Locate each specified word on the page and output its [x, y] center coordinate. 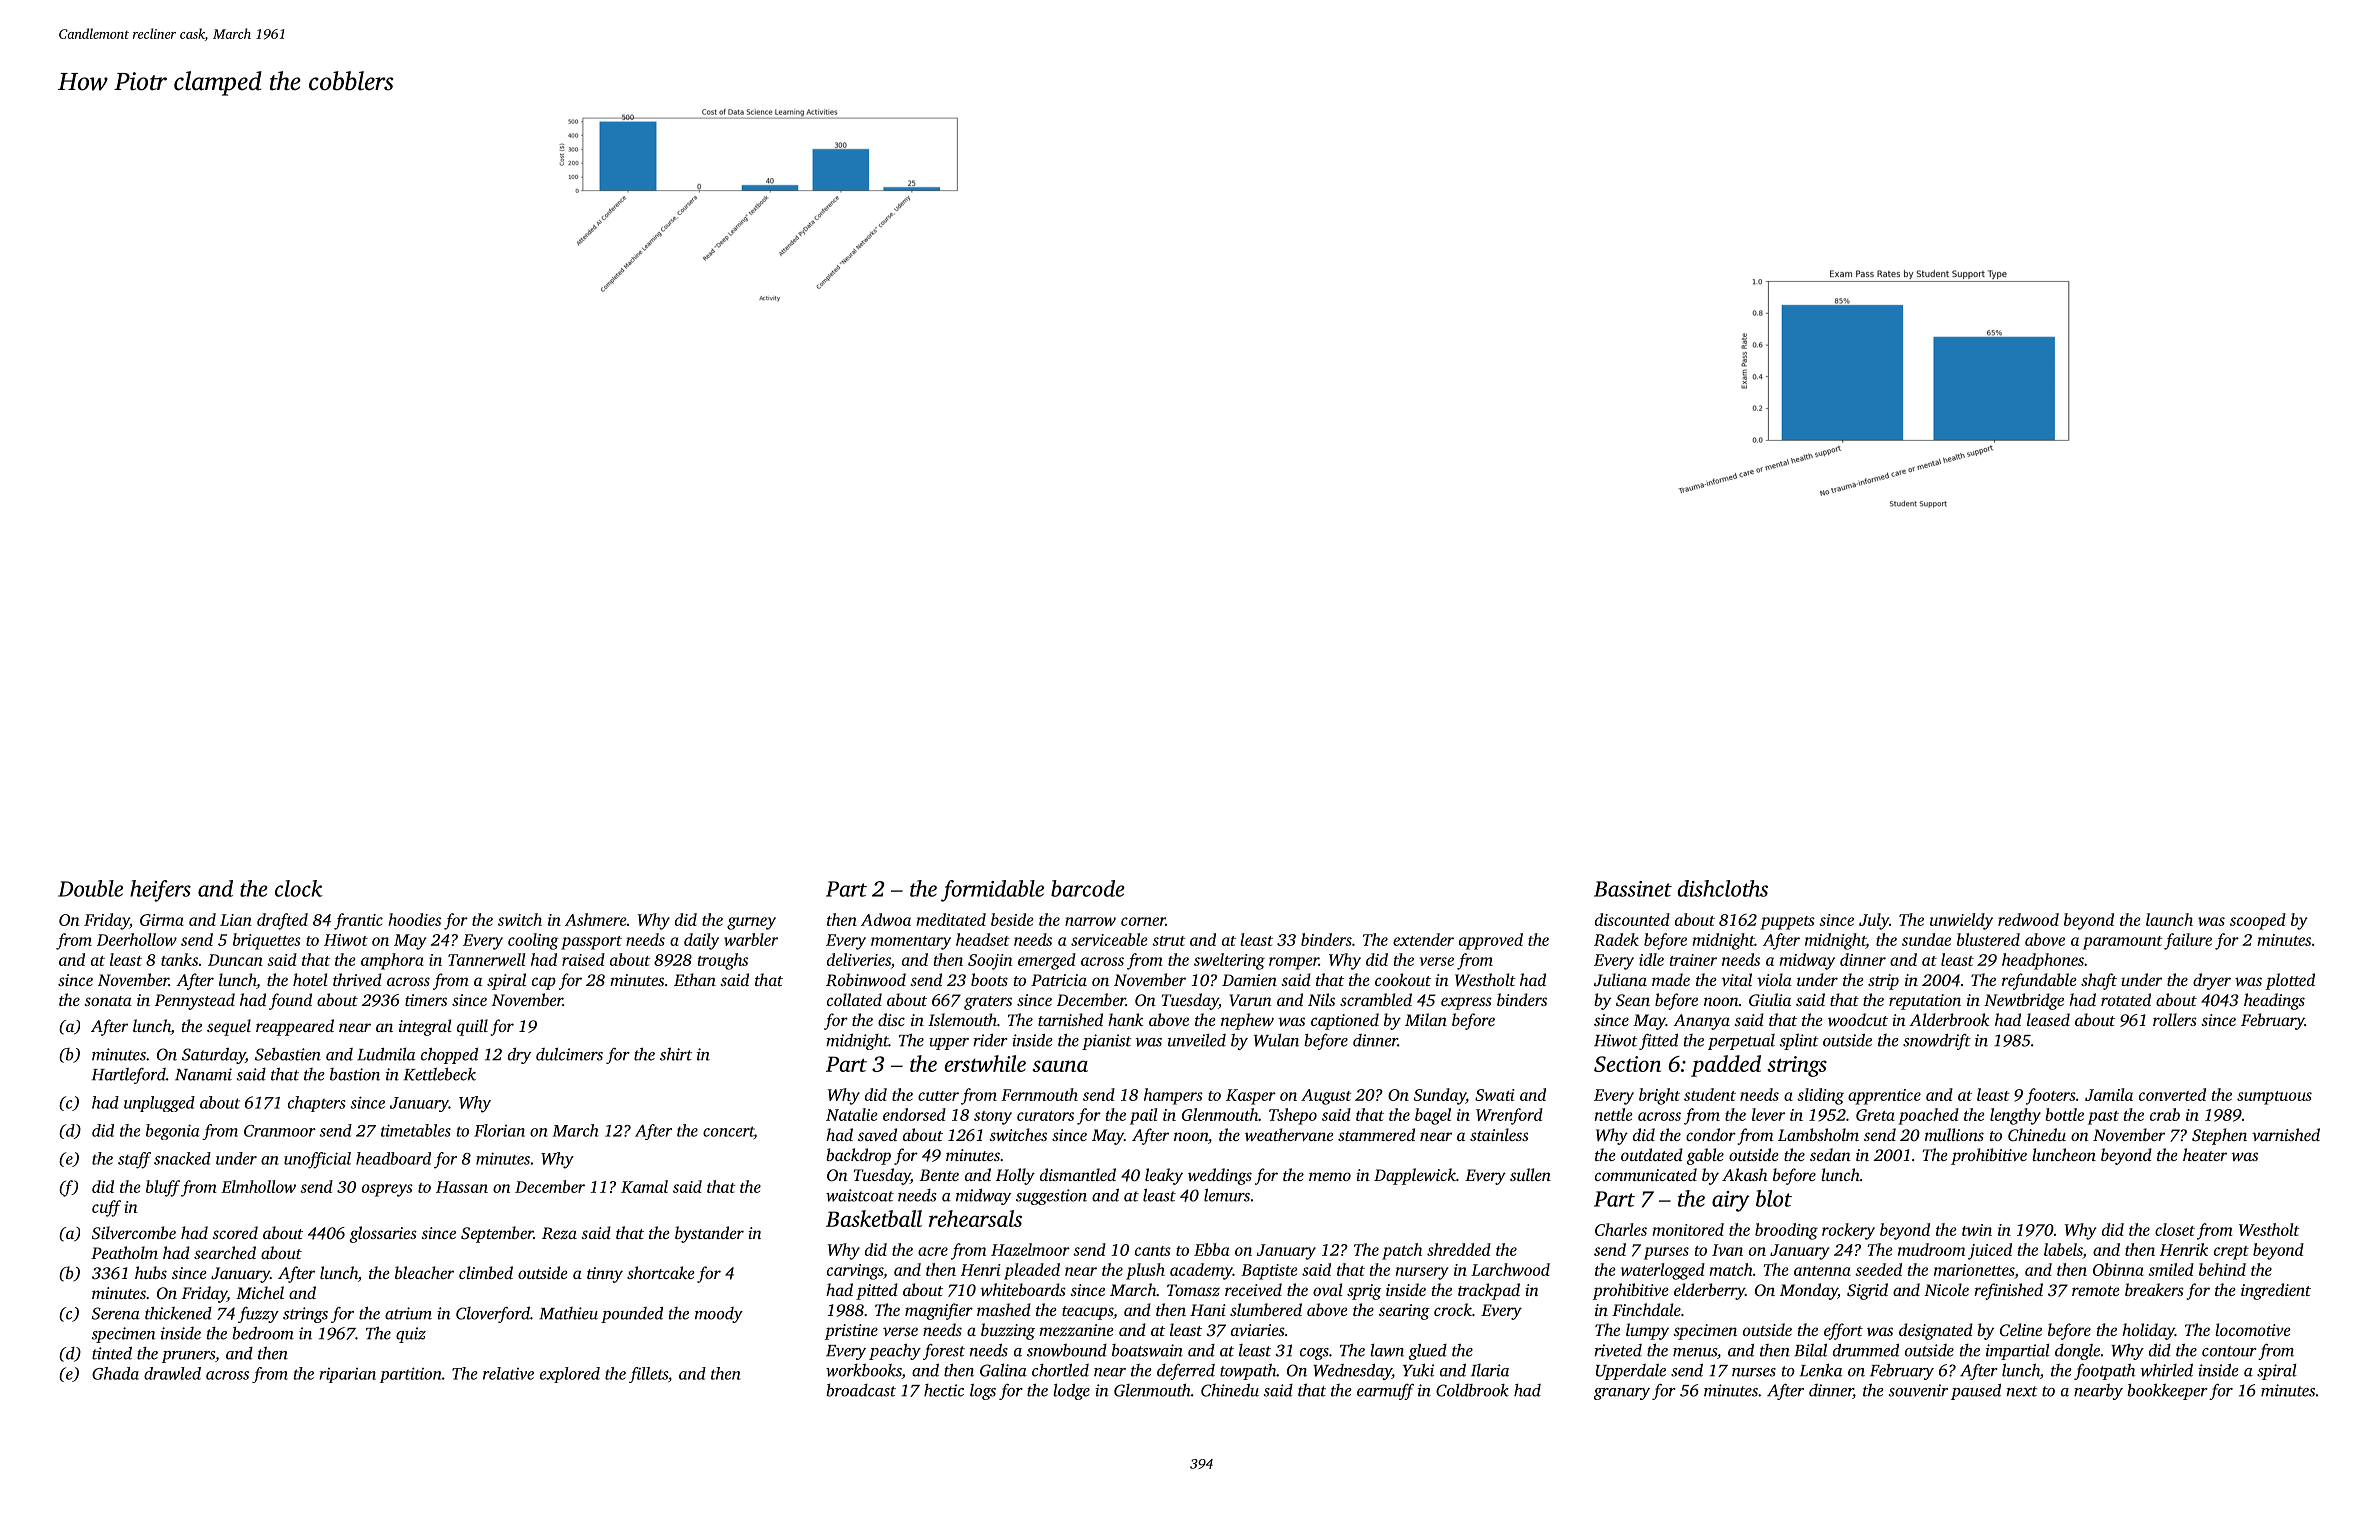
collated [854, 999]
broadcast [861, 1390]
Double [90, 888]
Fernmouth [1039, 1094]
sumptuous [2274, 1098]
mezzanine [1076, 1330]
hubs [151, 1272]
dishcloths [1722, 888]
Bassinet [1633, 889]
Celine [2021, 1330]
